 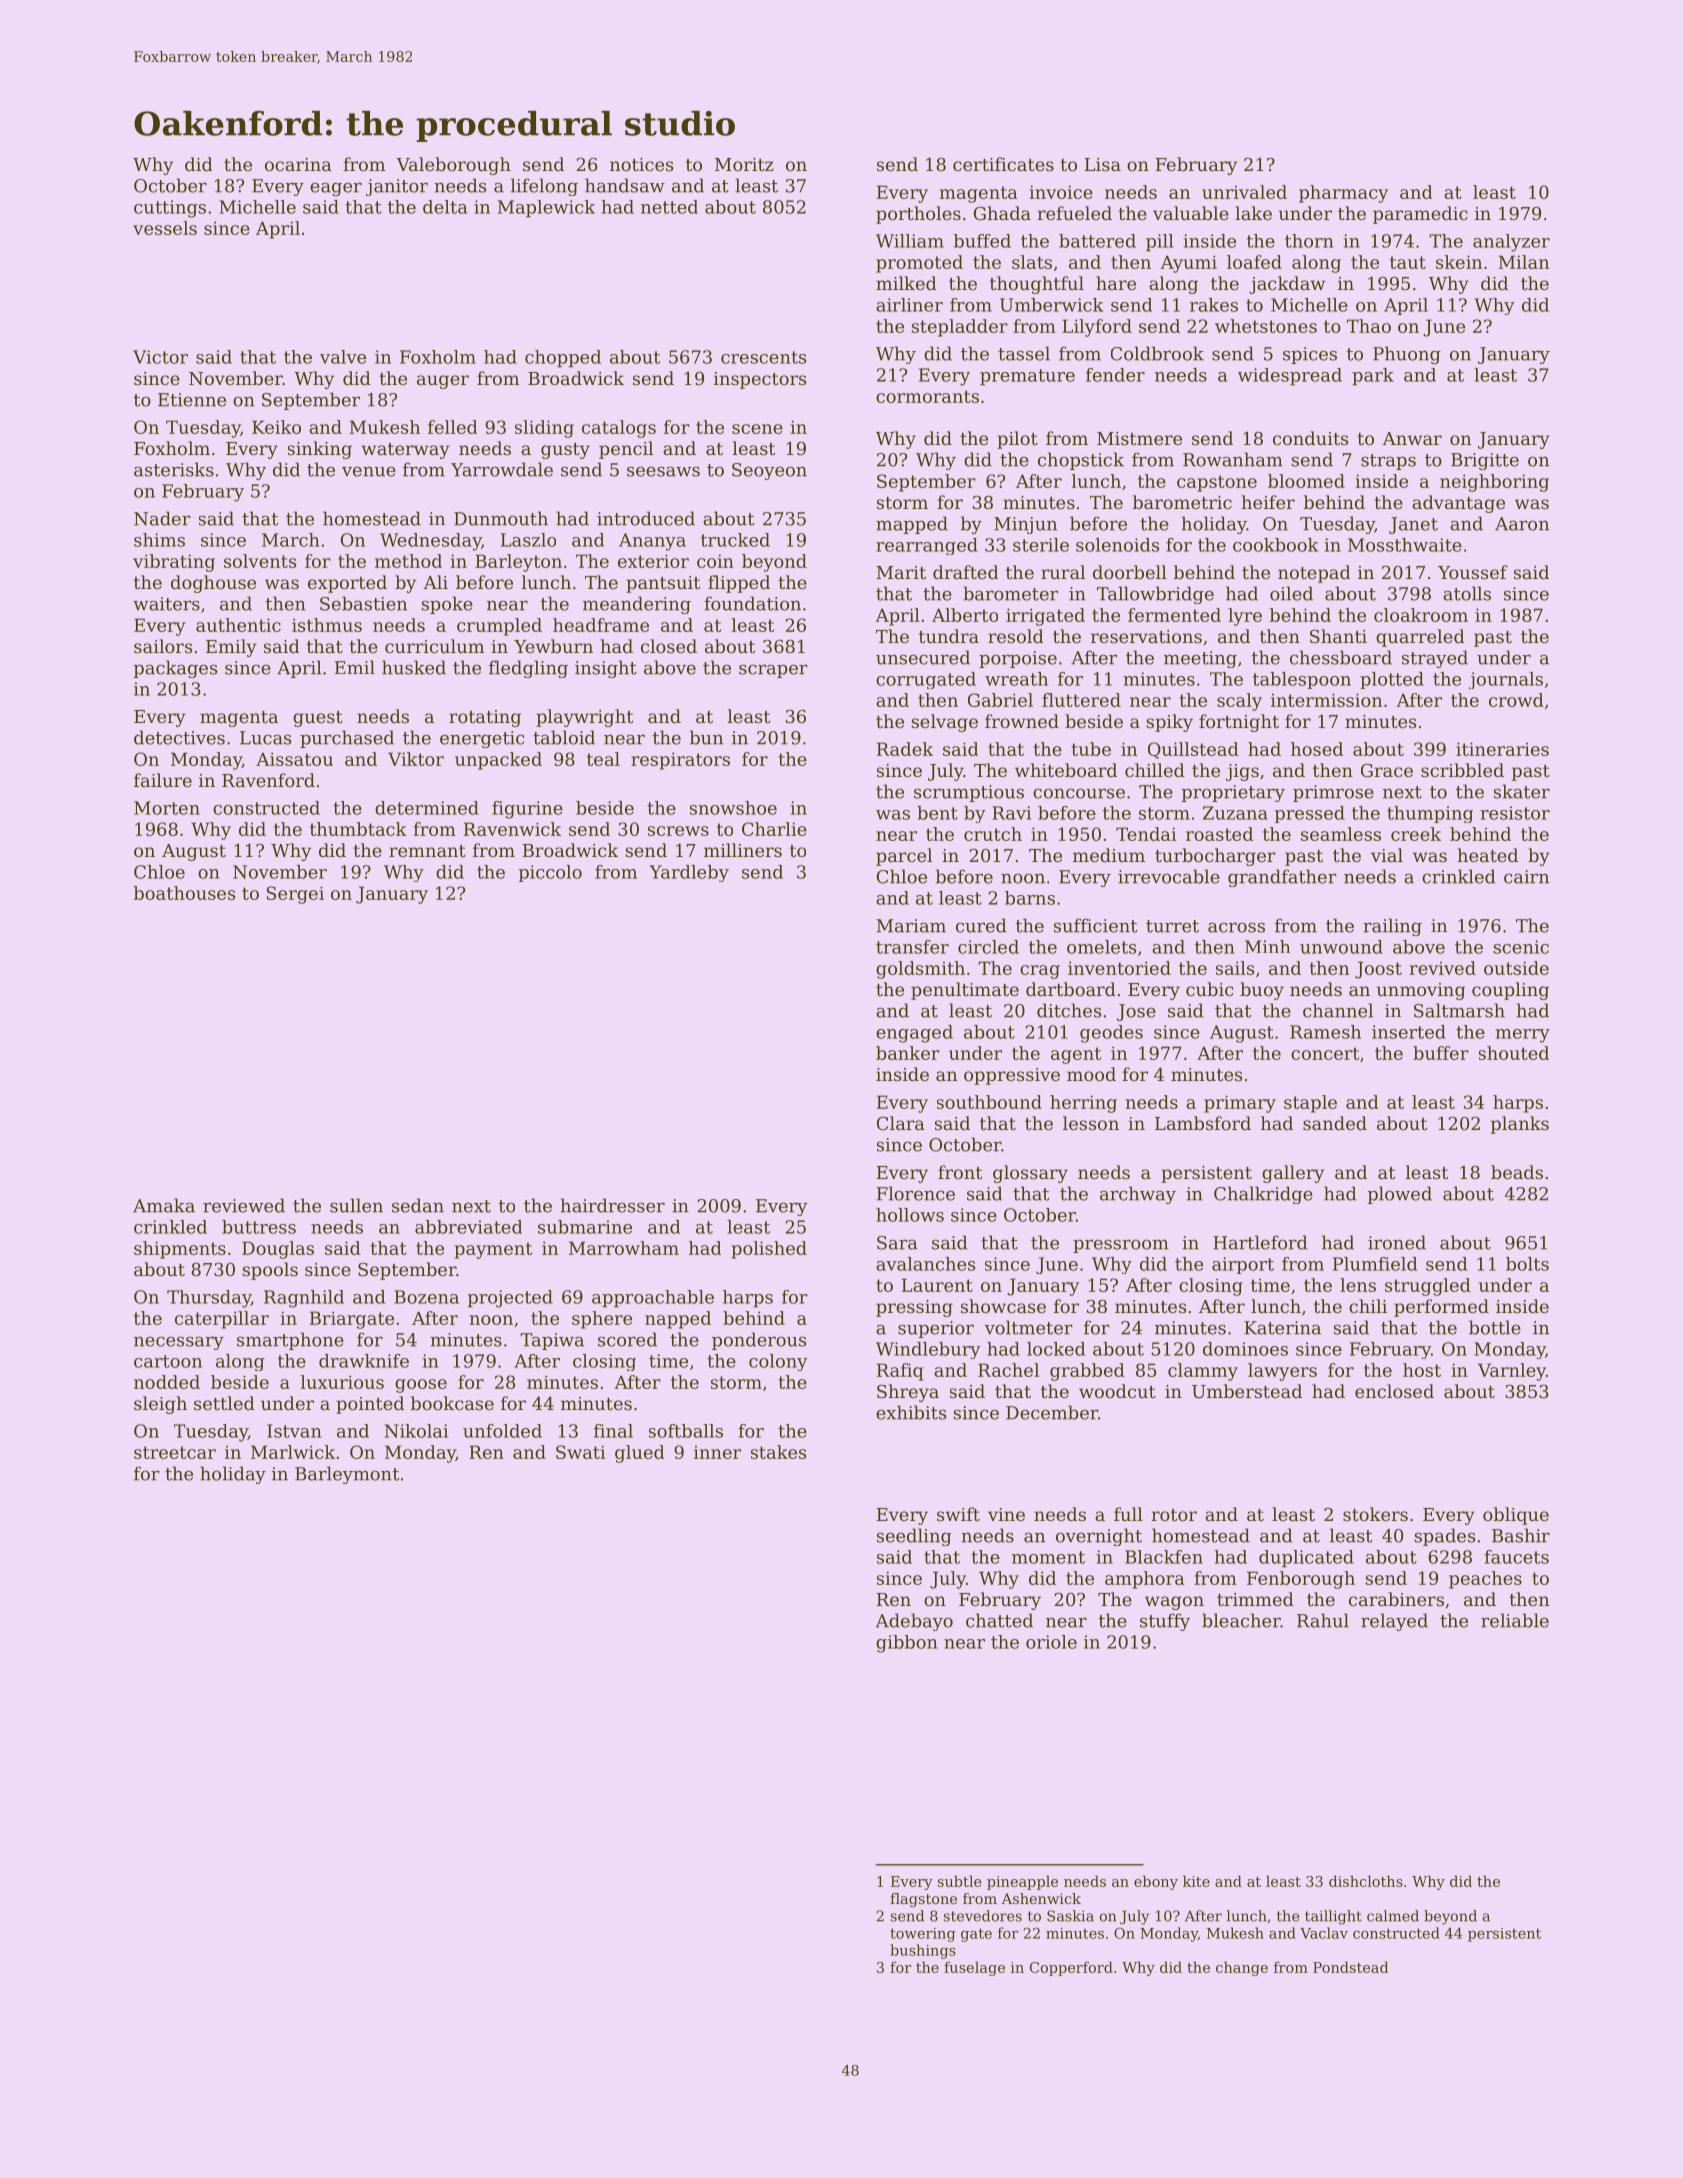 I want to click on fuselage, so click(x=974, y=1968).
